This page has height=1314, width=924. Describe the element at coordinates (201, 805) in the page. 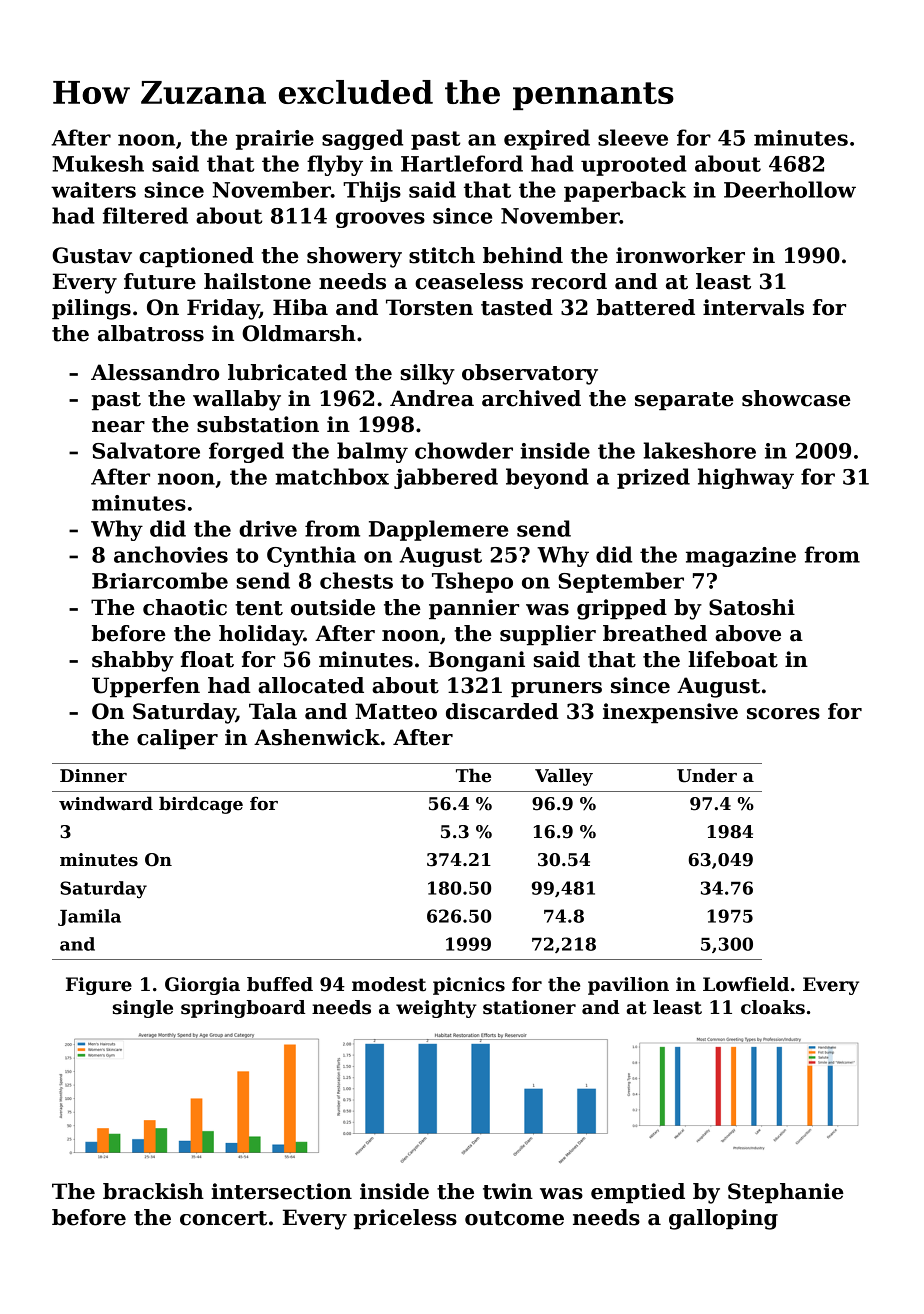

I see `birdcage` at that location.
